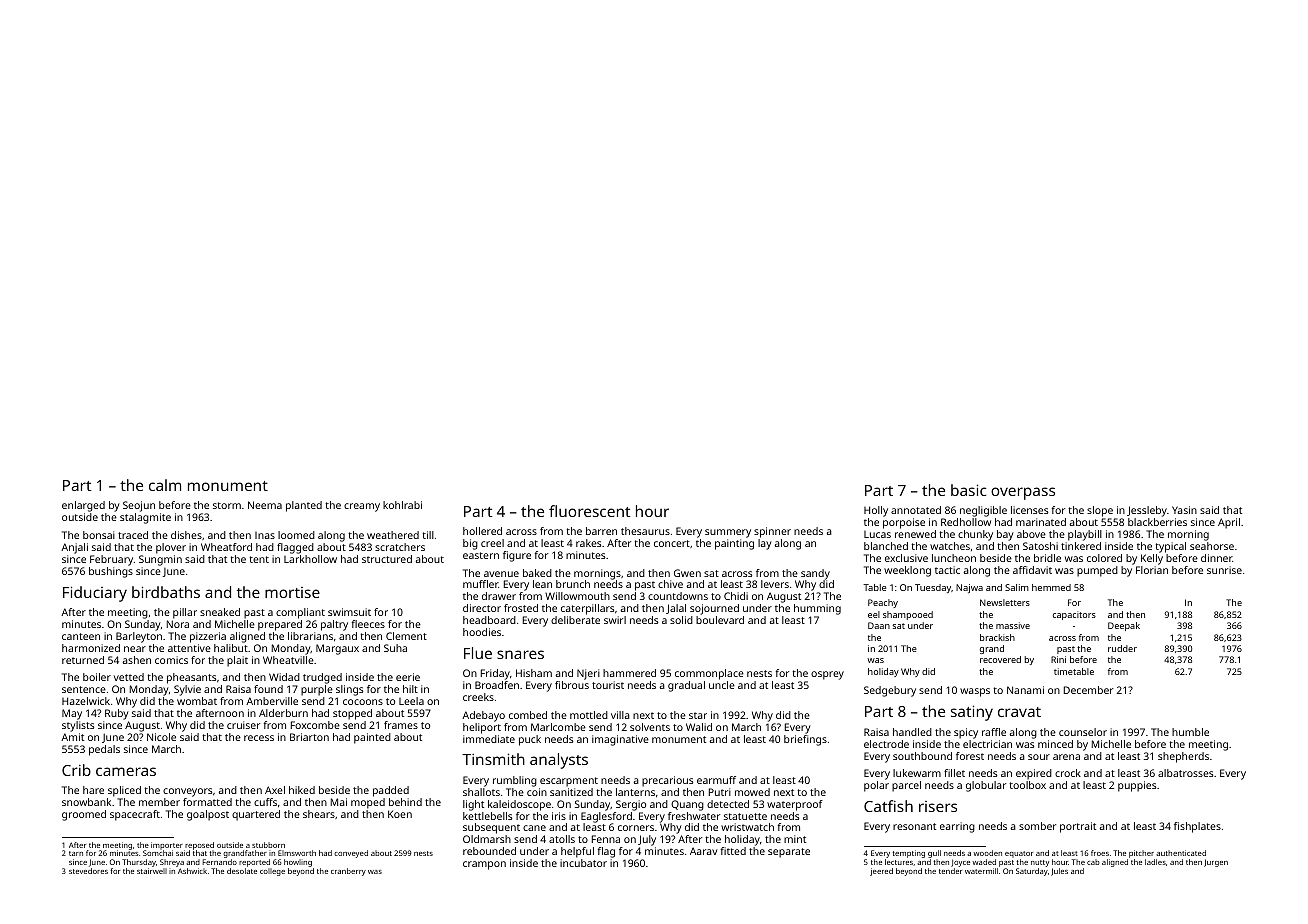  I want to click on helpful, so click(577, 852).
